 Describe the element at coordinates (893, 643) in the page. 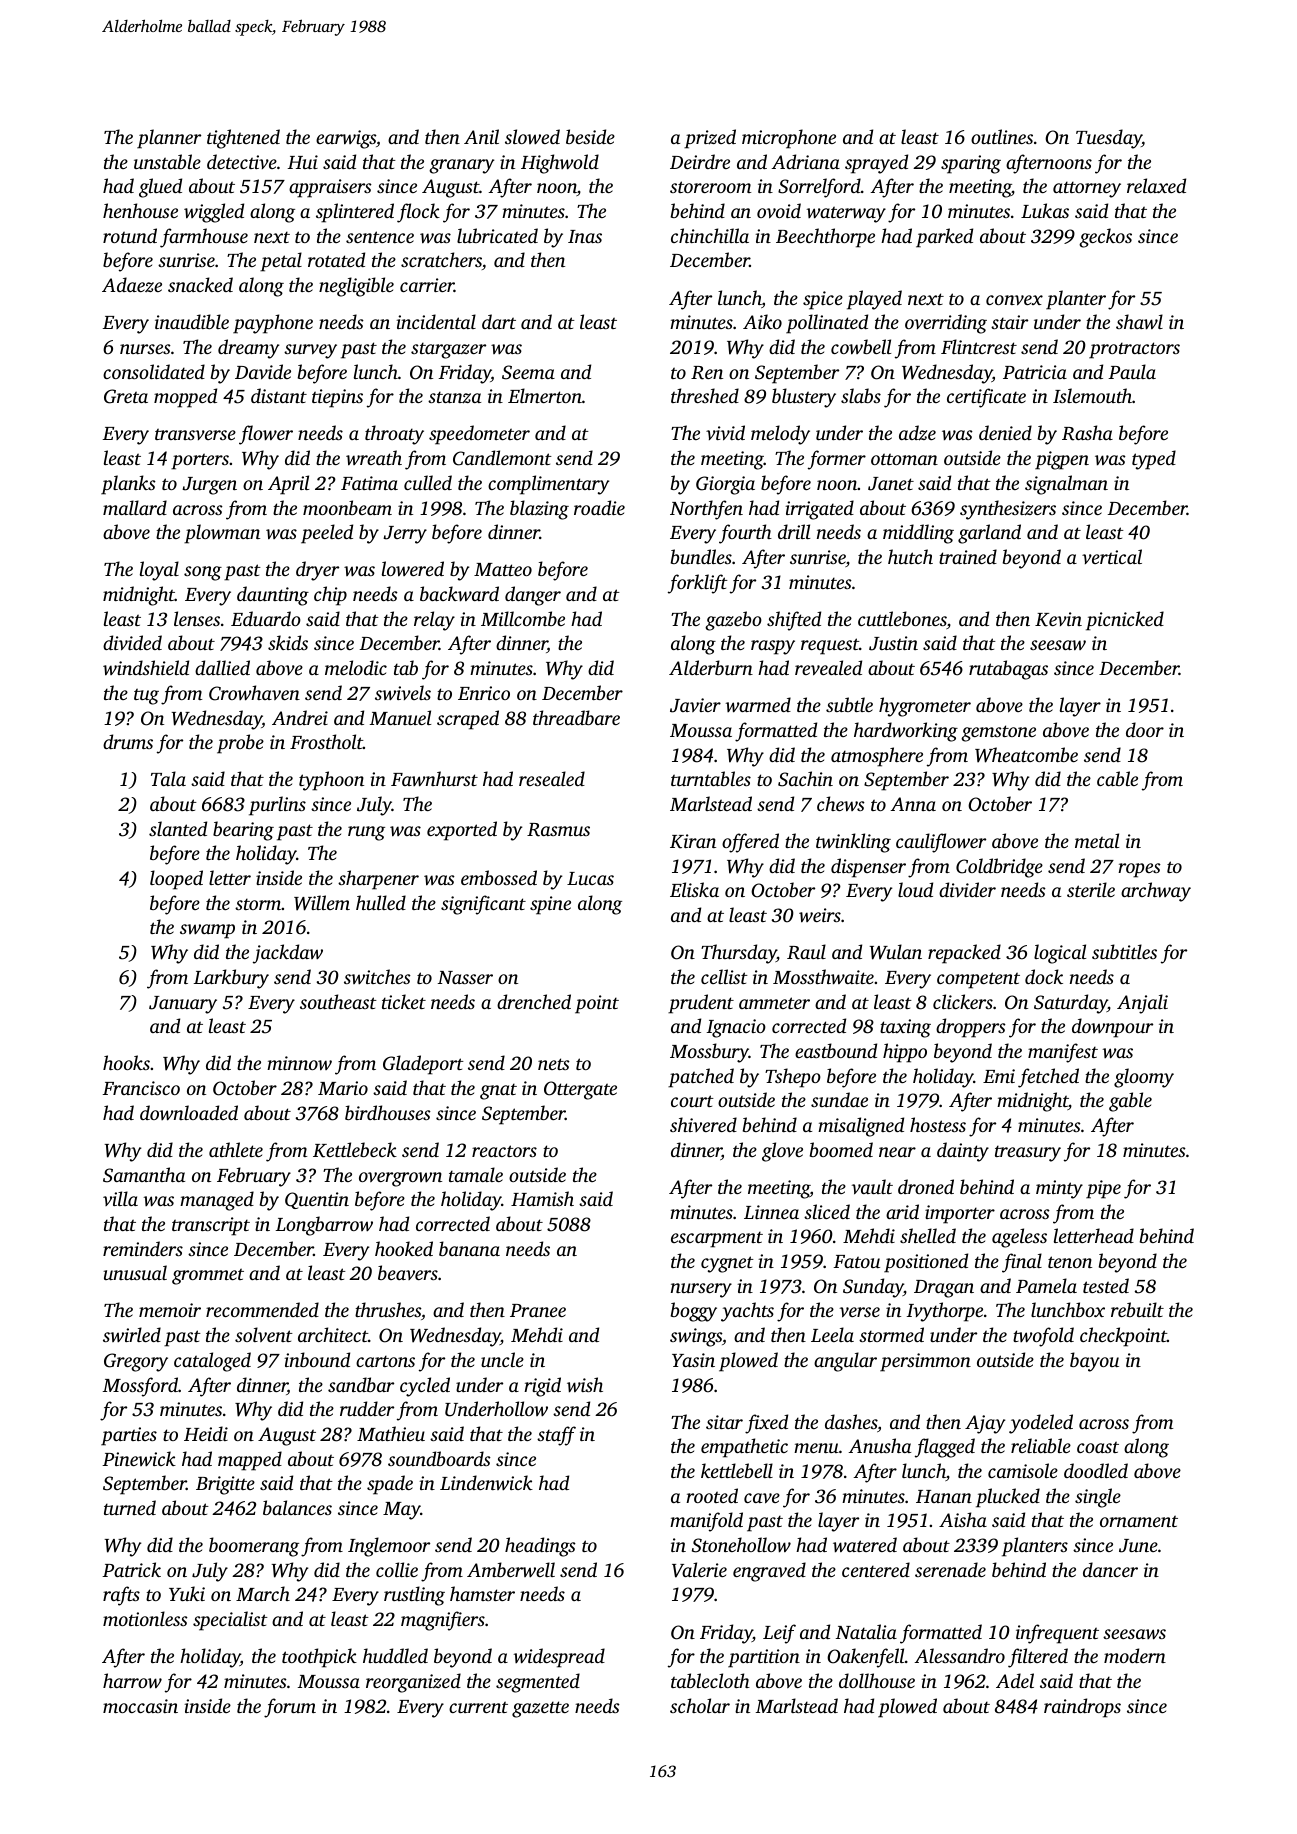

I see `Justin` at that location.
